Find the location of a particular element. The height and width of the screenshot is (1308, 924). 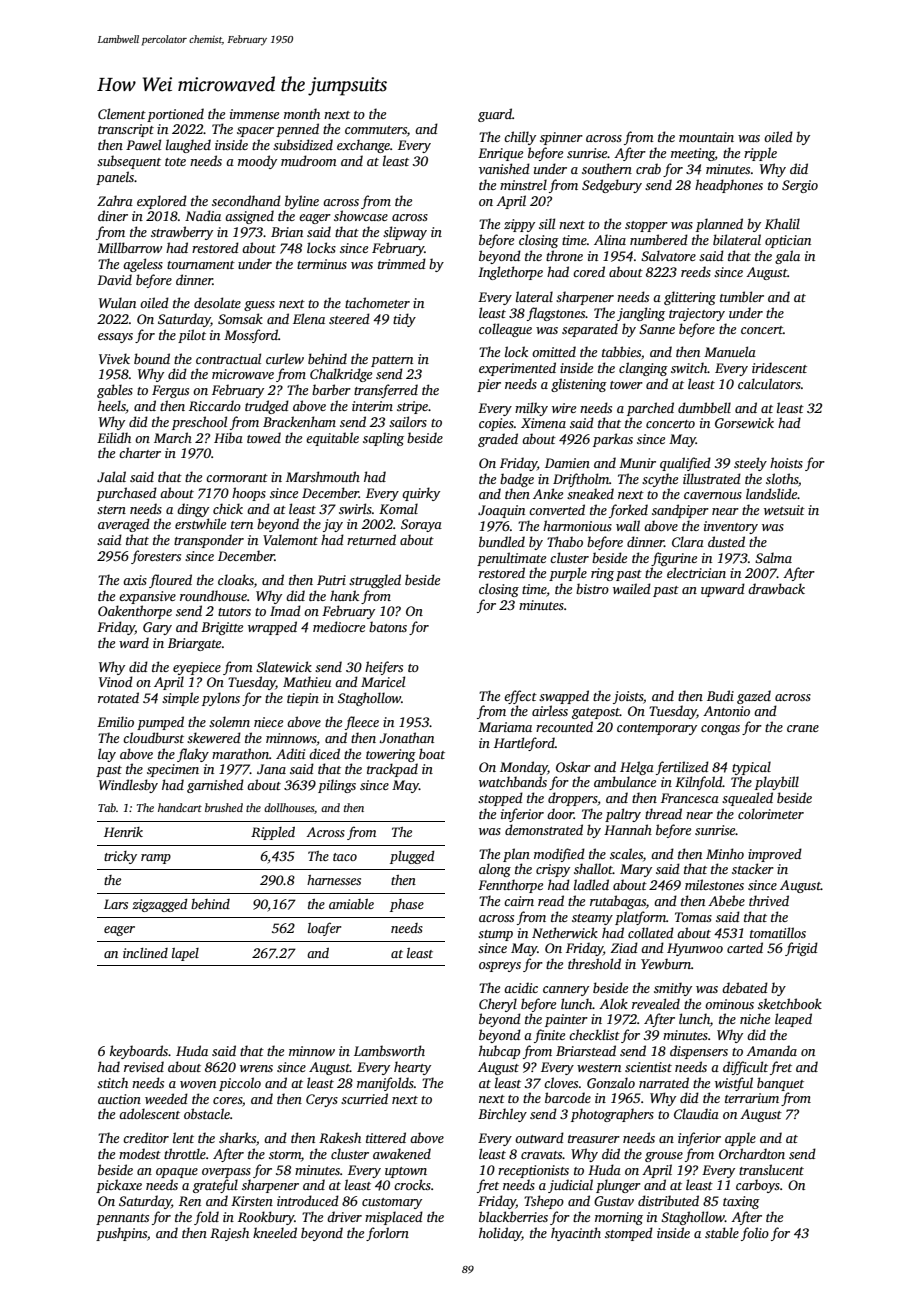

tutors is located at coordinates (234, 612).
